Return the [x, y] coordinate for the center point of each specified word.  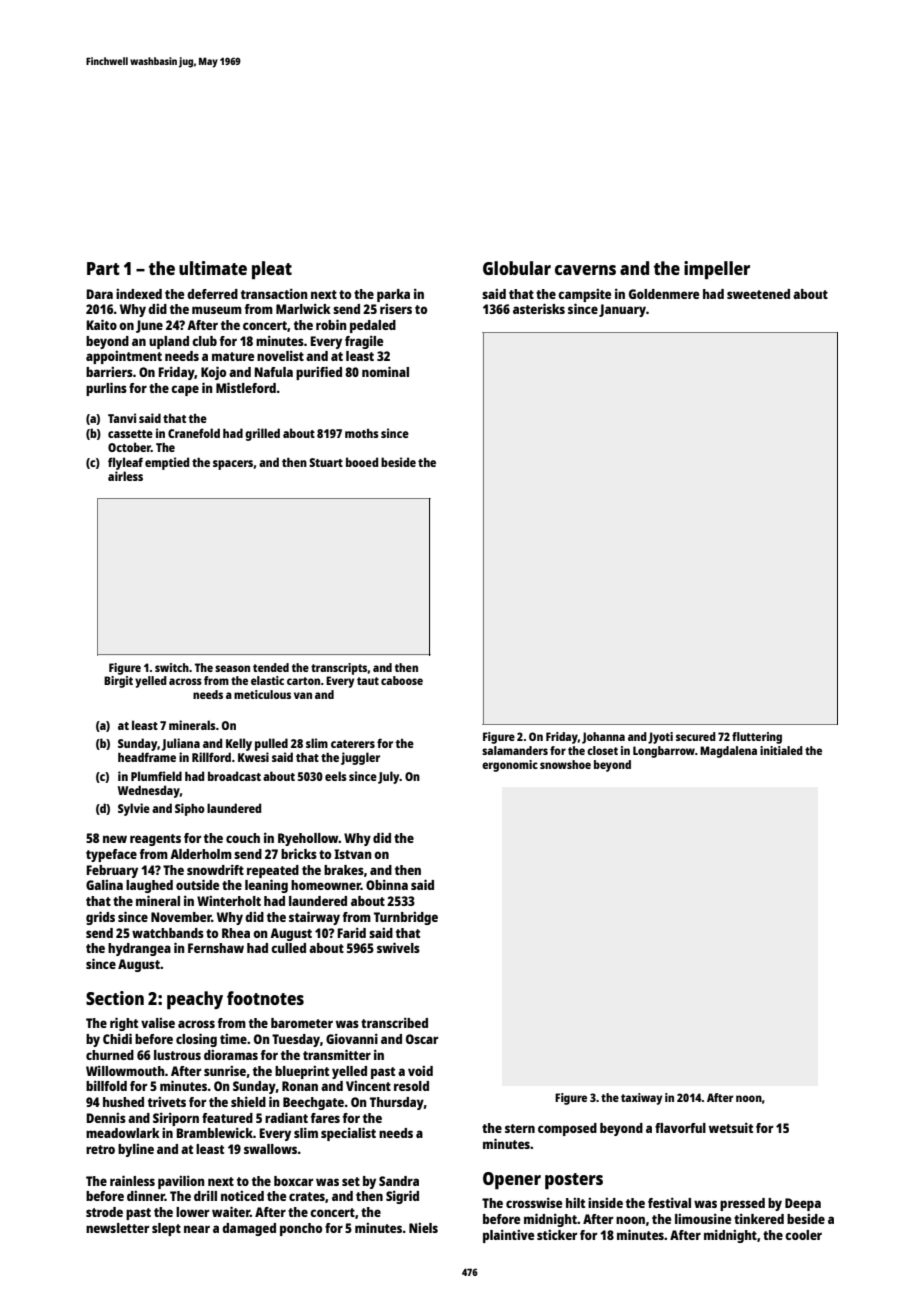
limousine [703, 1218]
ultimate [213, 268]
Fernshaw [216, 948]
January [622, 310]
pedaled [373, 326]
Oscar [422, 1039]
